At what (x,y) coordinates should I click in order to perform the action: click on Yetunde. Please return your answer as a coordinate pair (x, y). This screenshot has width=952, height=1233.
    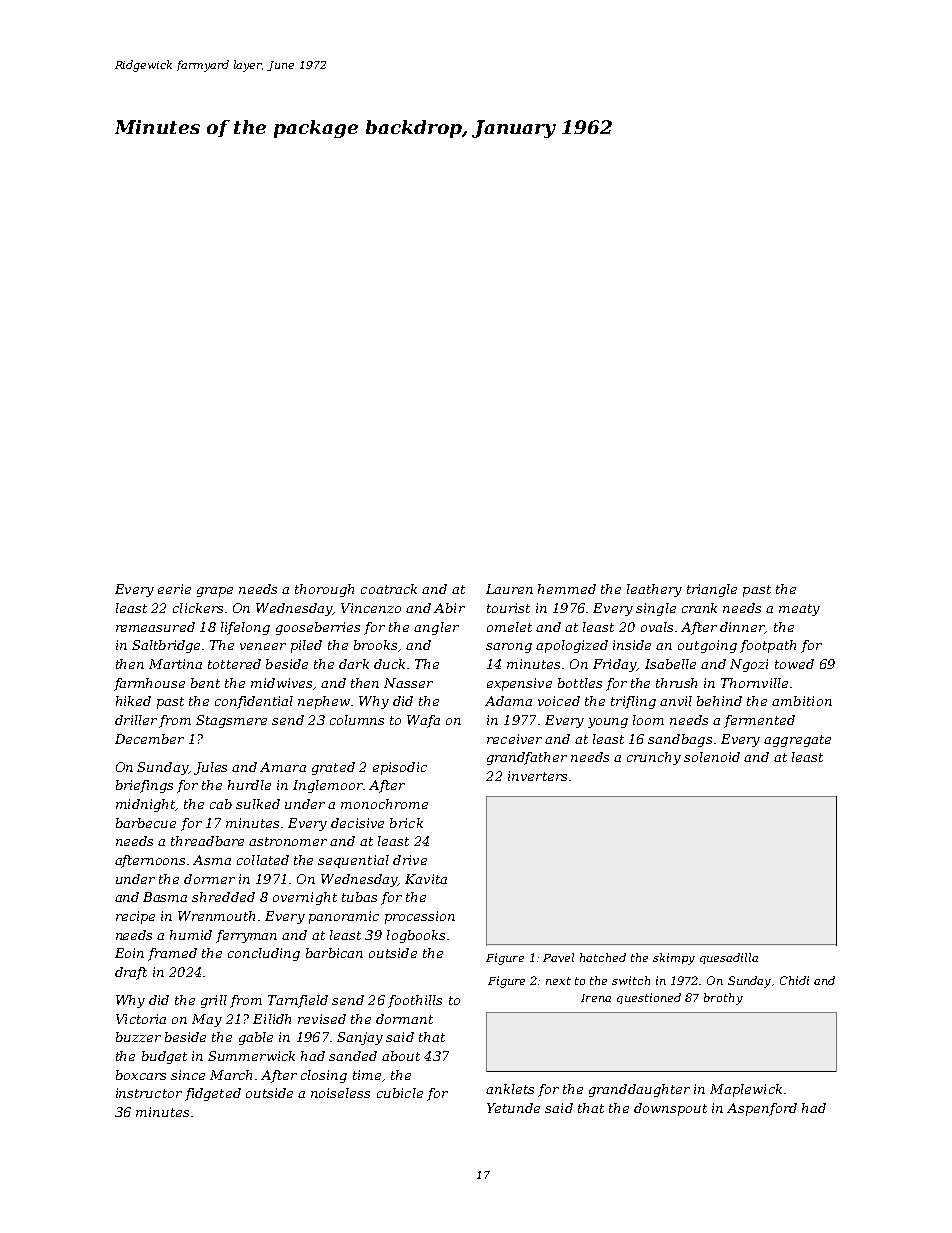
    Looking at the image, I should click on (513, 1108).
